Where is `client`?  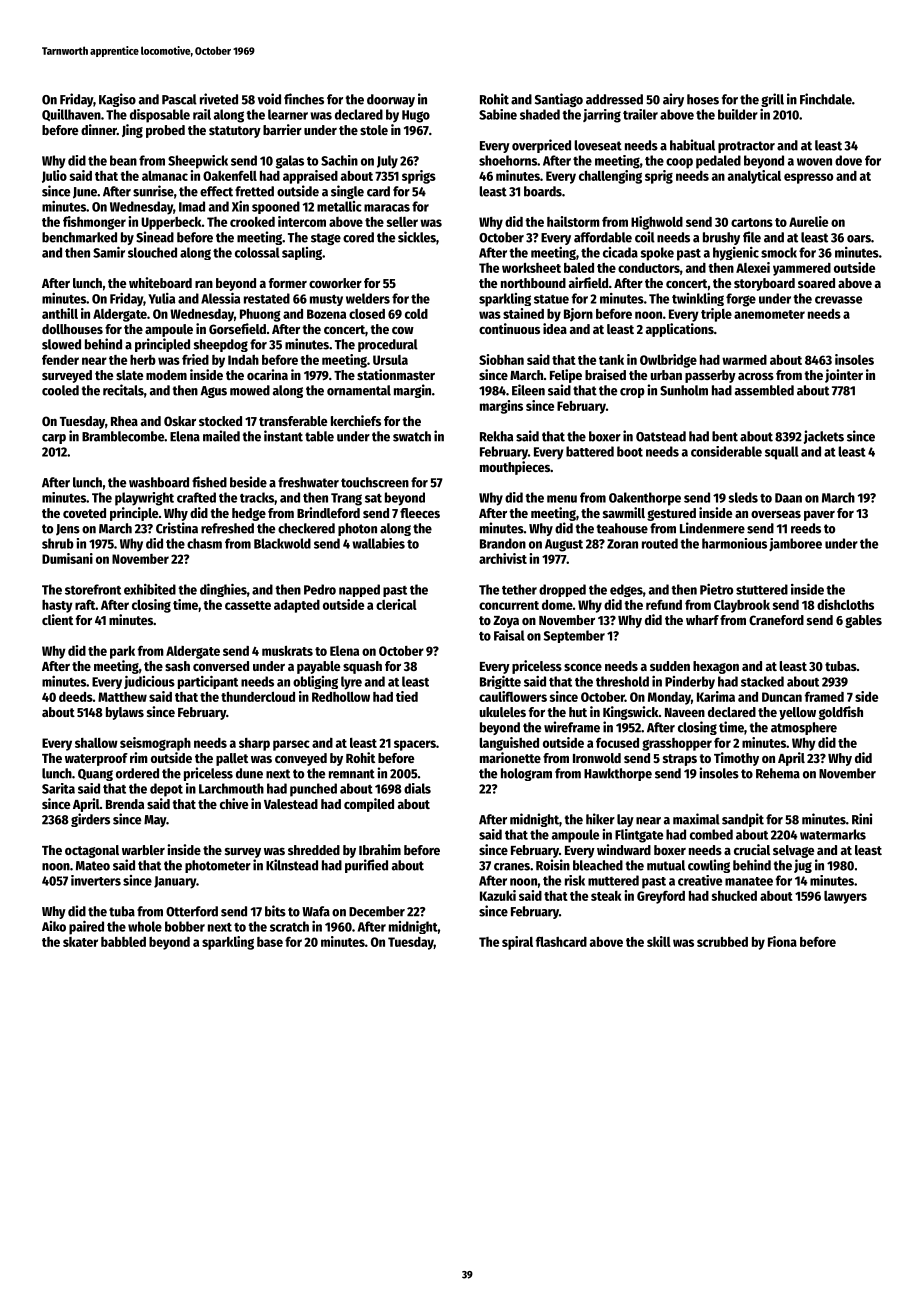 client is located at coordinates (57, 619).
